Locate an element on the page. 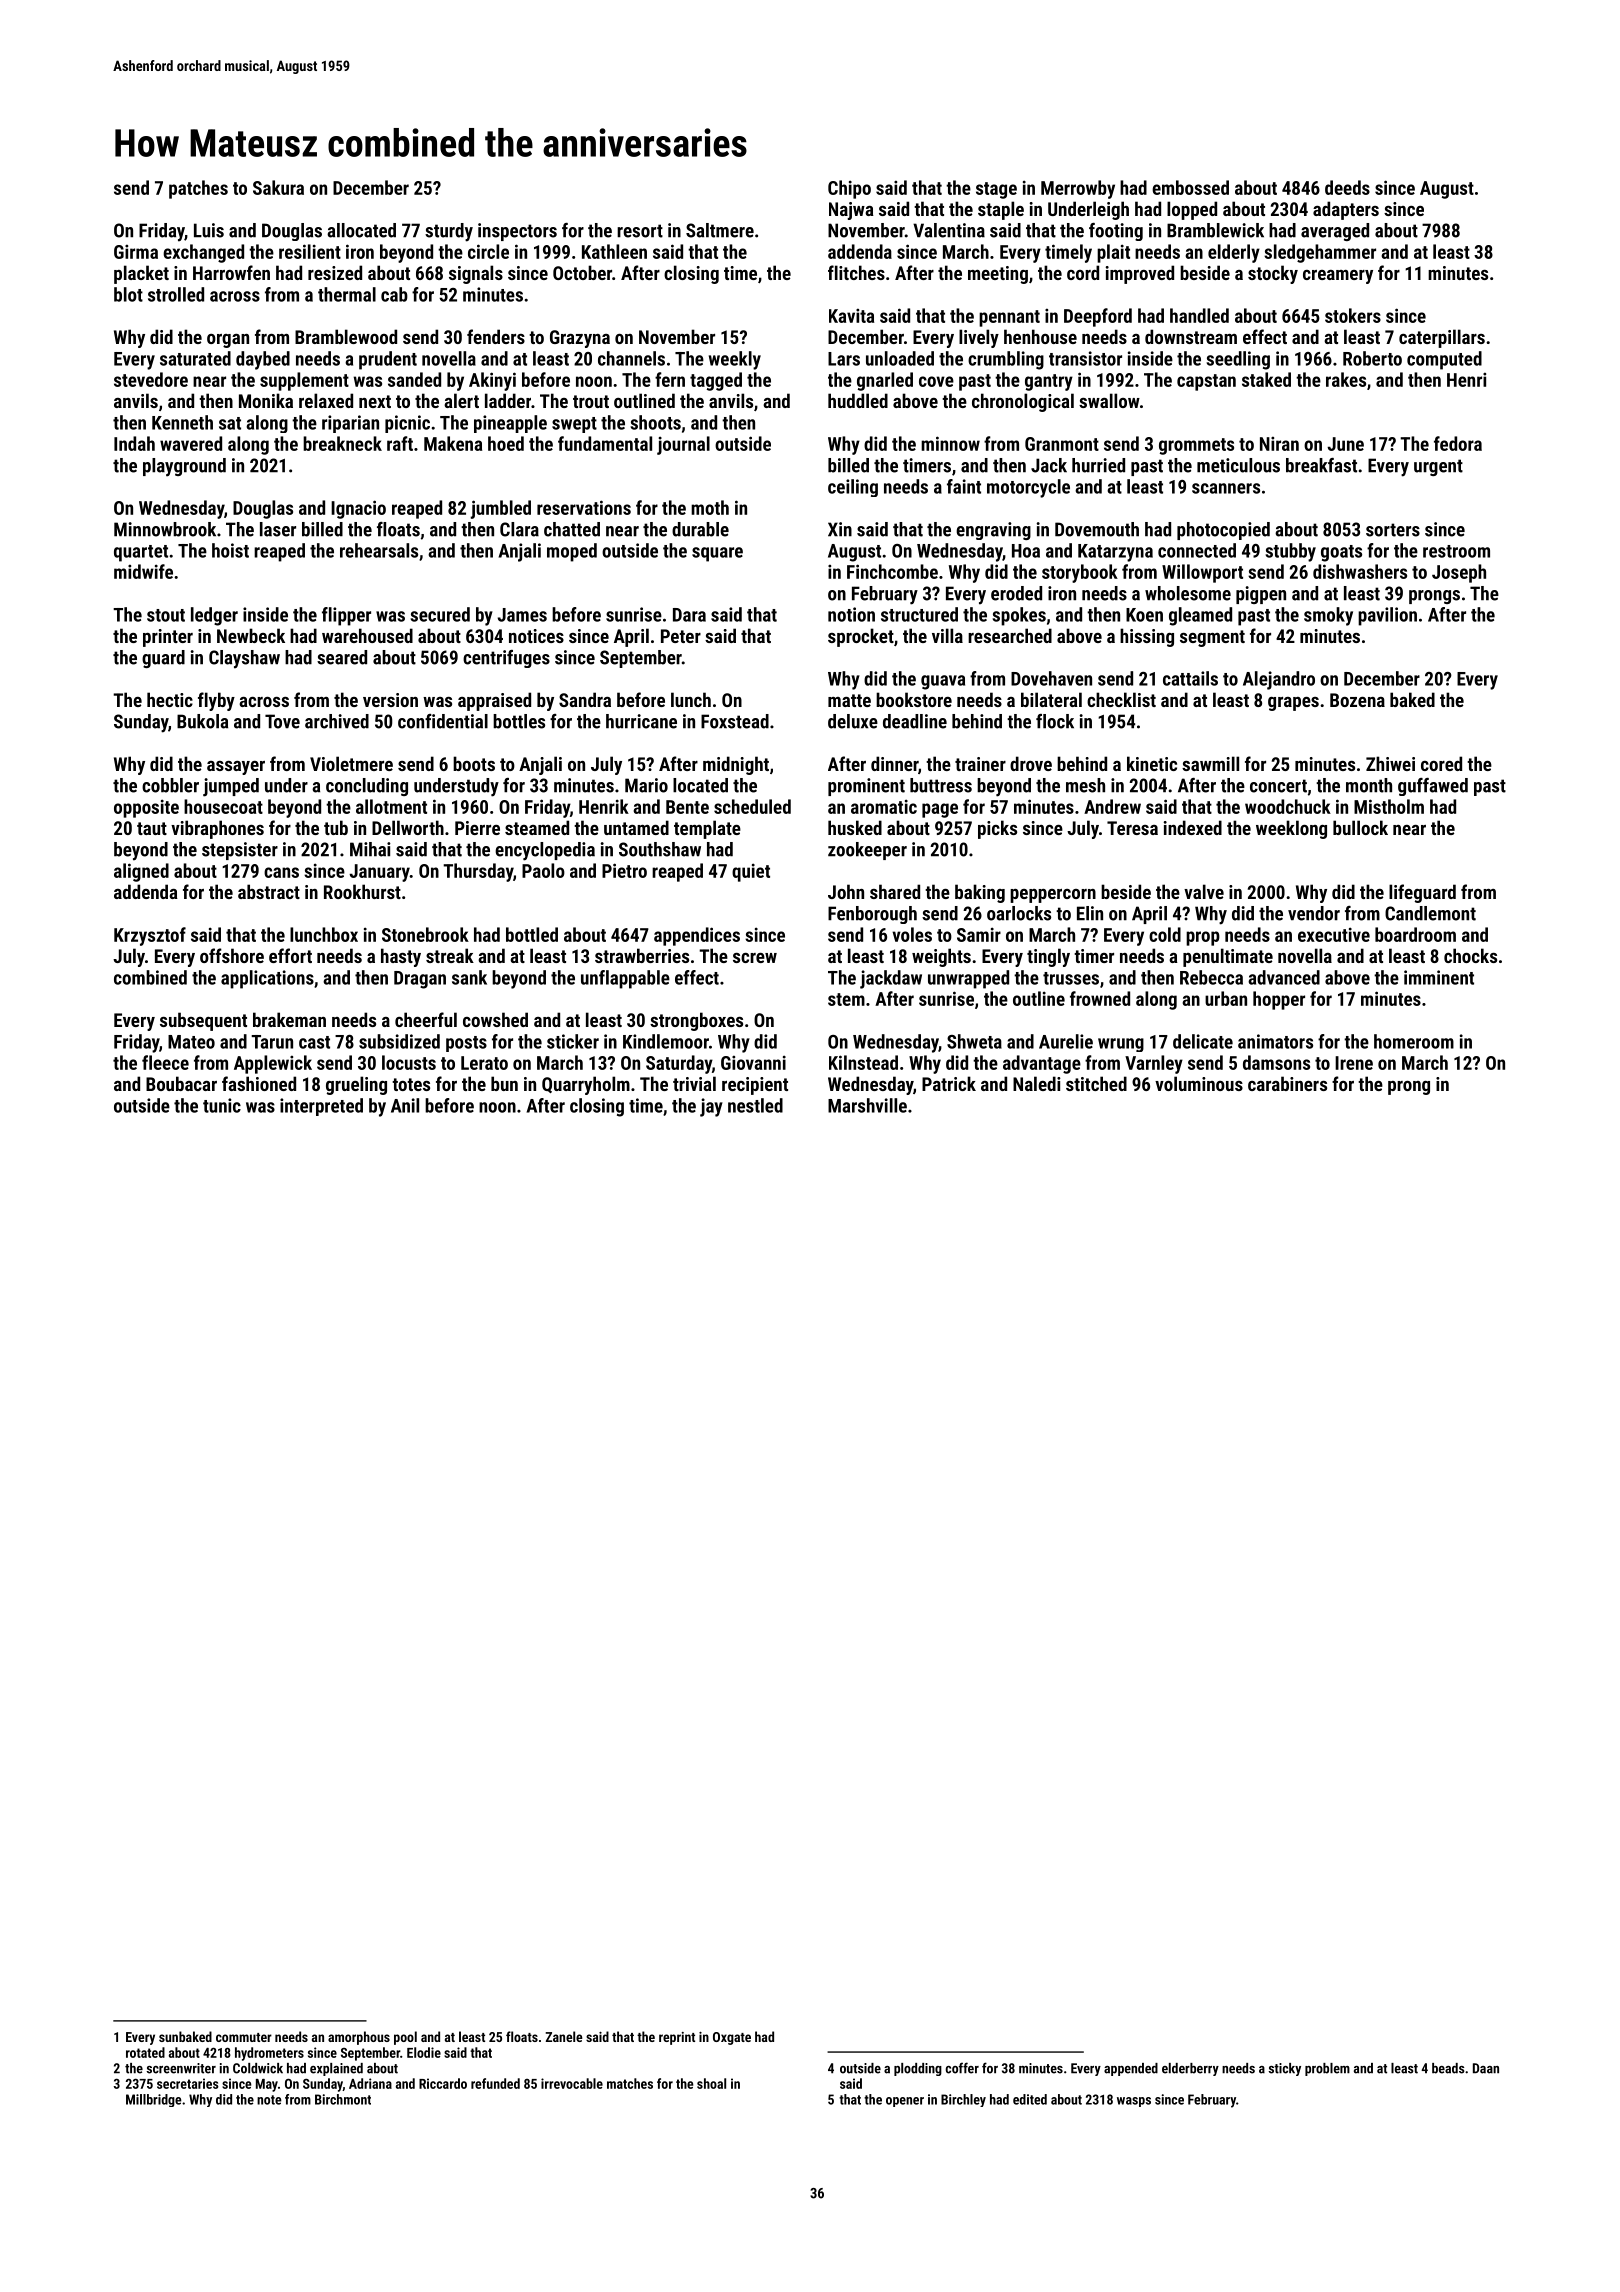 The image size is (1620, 2292). carabiners is located at coordinates (1287, 1083).
